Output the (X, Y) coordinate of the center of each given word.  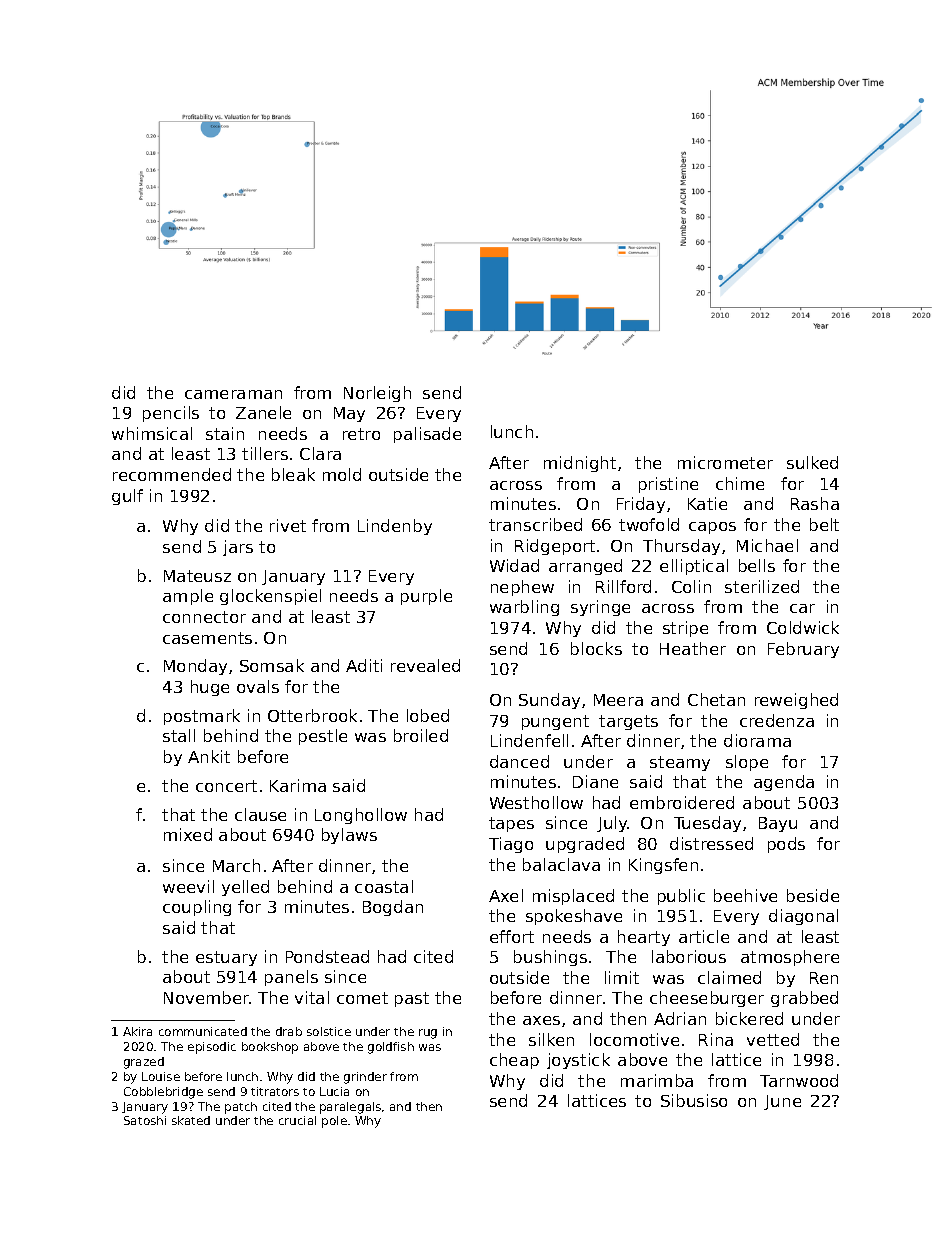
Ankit (209, 756)
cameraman (233, 394)
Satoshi (145, 1120)
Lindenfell (529, 740)
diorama (757, 740)
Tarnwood (799, 1080)
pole (334, 1122)
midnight (580, 464)
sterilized (762, 586)
